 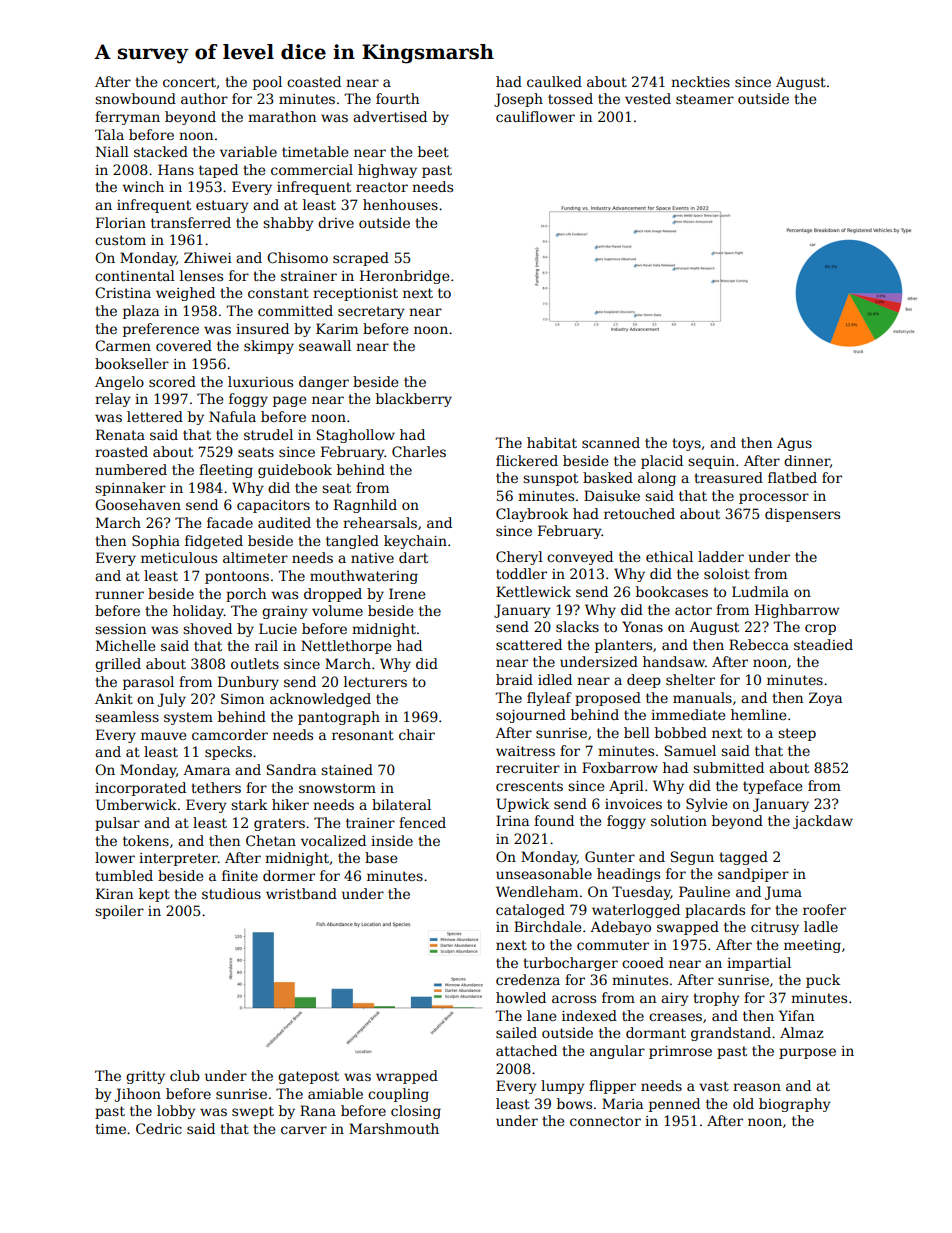 I want to click on neckties, so click(x=700, y=81).
